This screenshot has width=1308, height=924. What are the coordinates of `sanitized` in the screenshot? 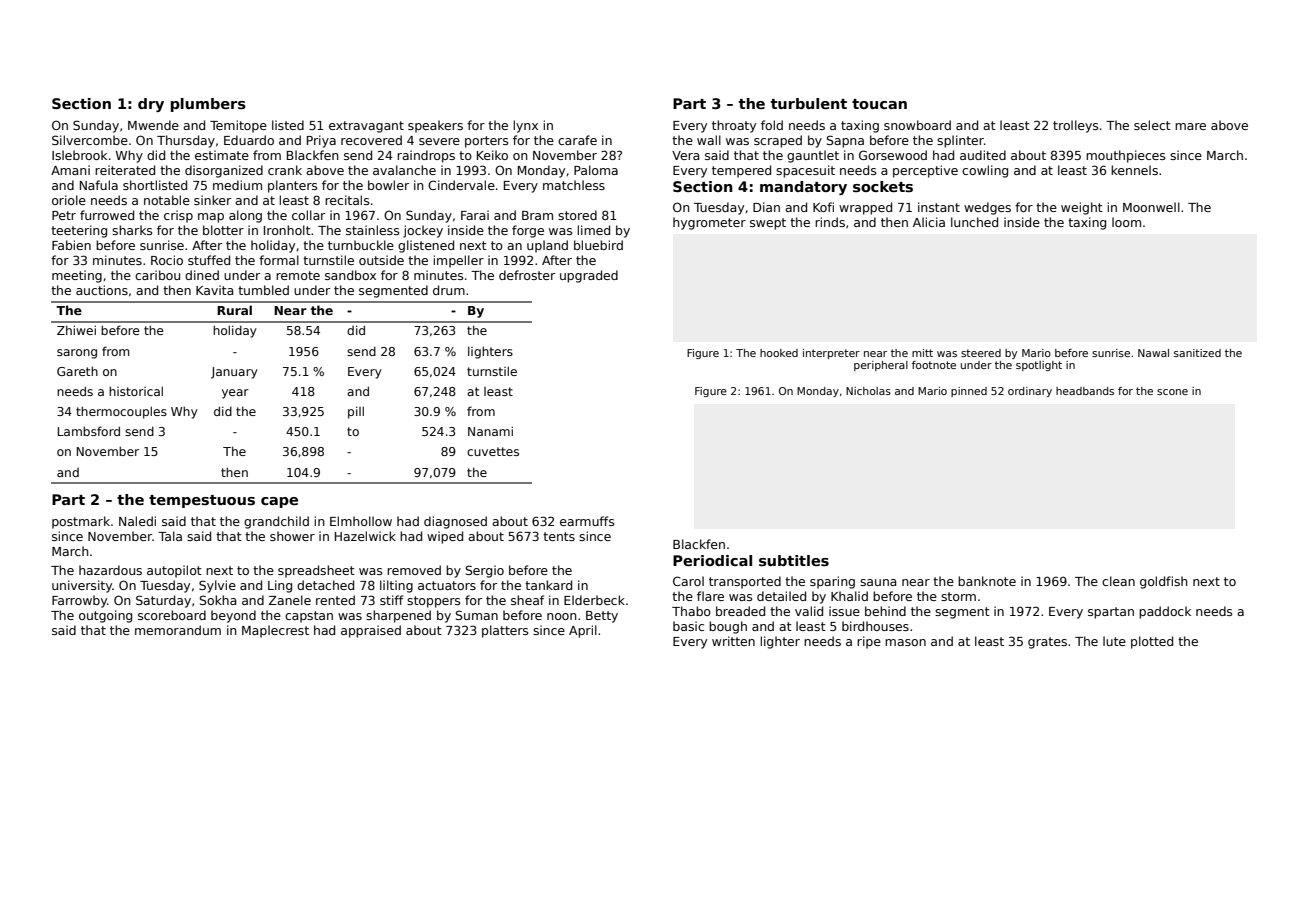 It's located at (1197, 353).
